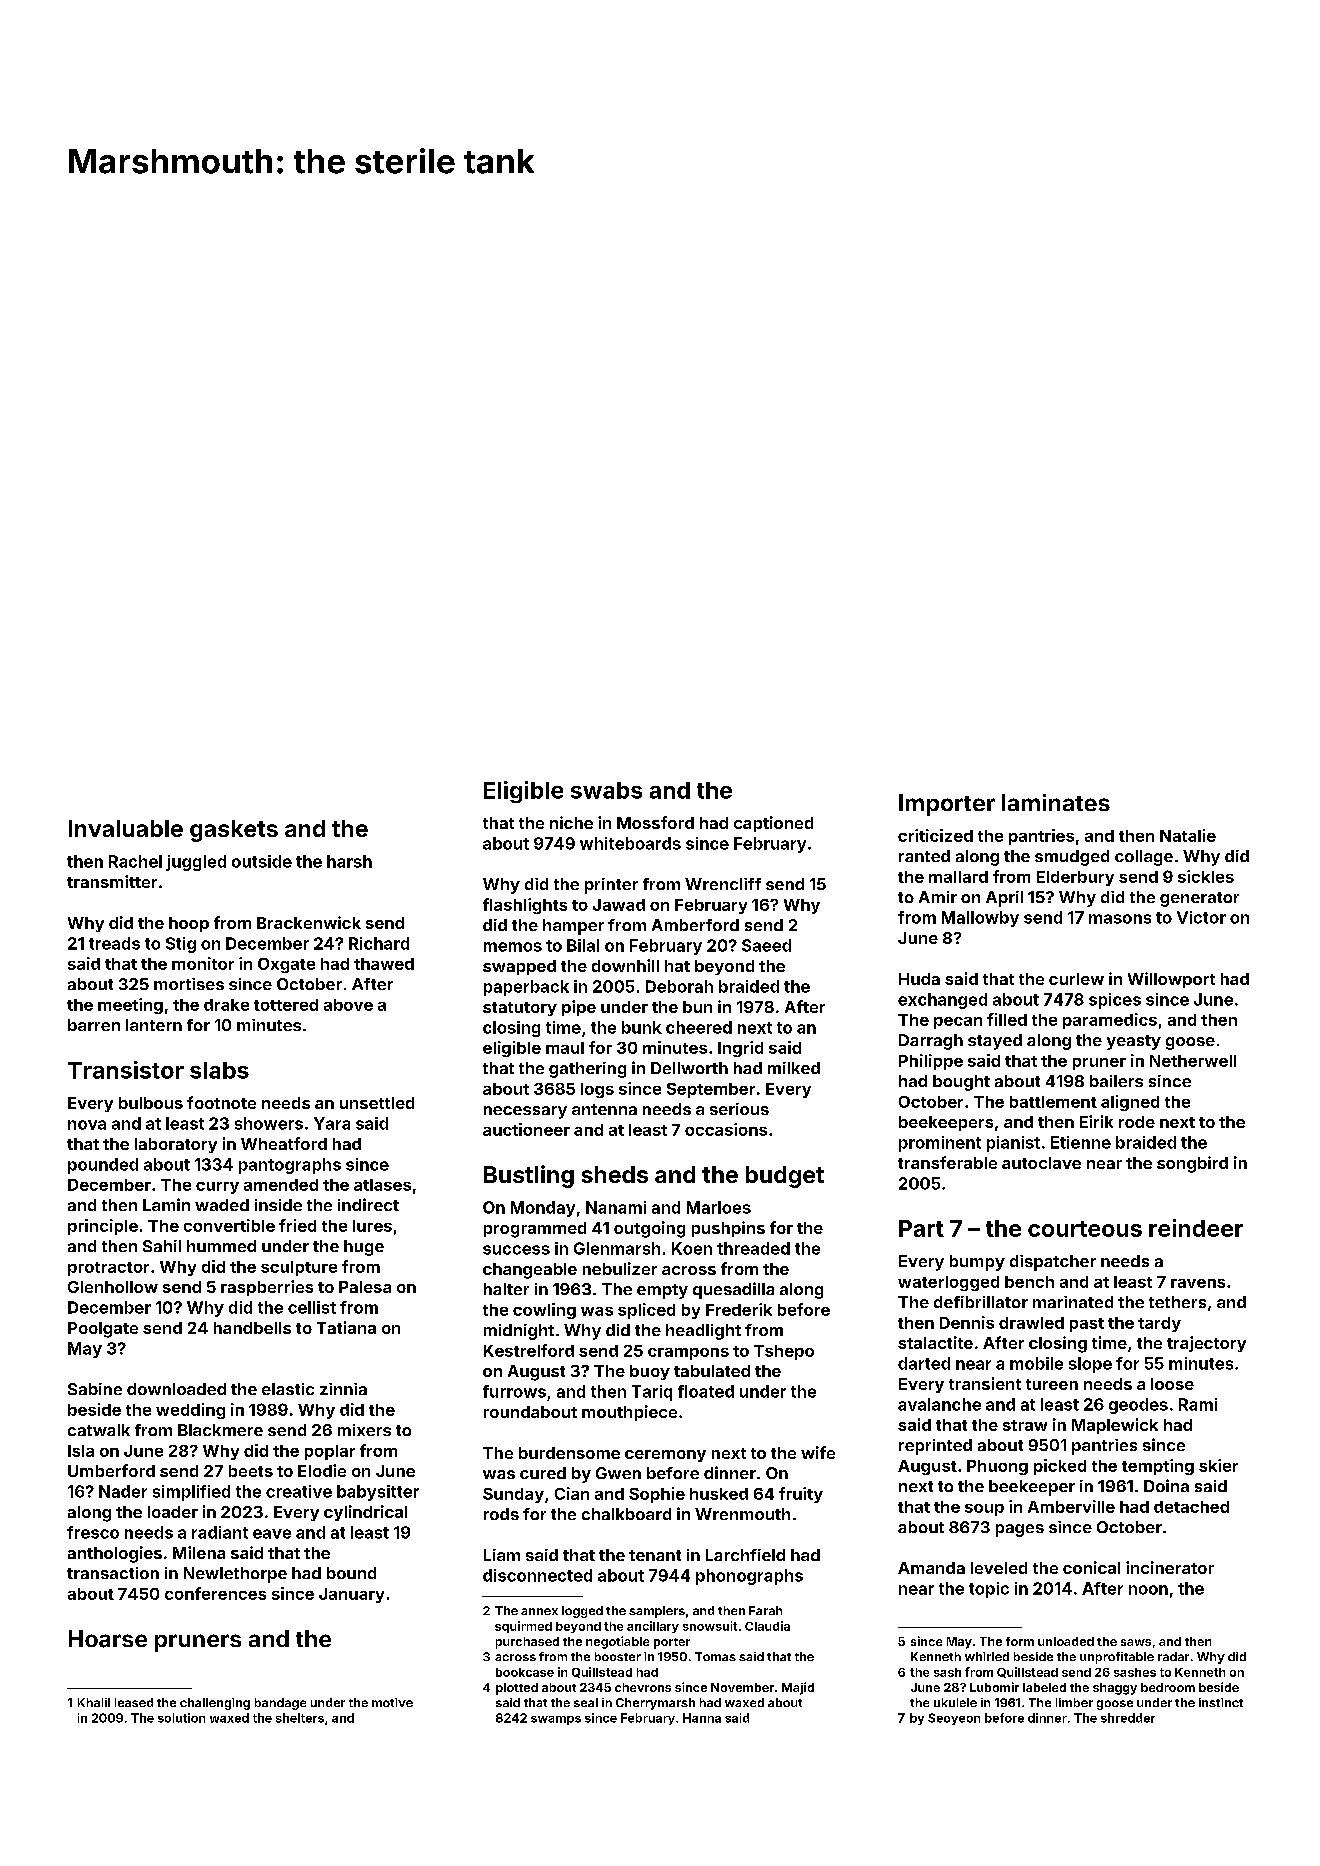 This image has width=1320, height=1866. What do you see at coordinates (543, 1473) in the image?
I see `cured` at bounding box center [543, 1473].
